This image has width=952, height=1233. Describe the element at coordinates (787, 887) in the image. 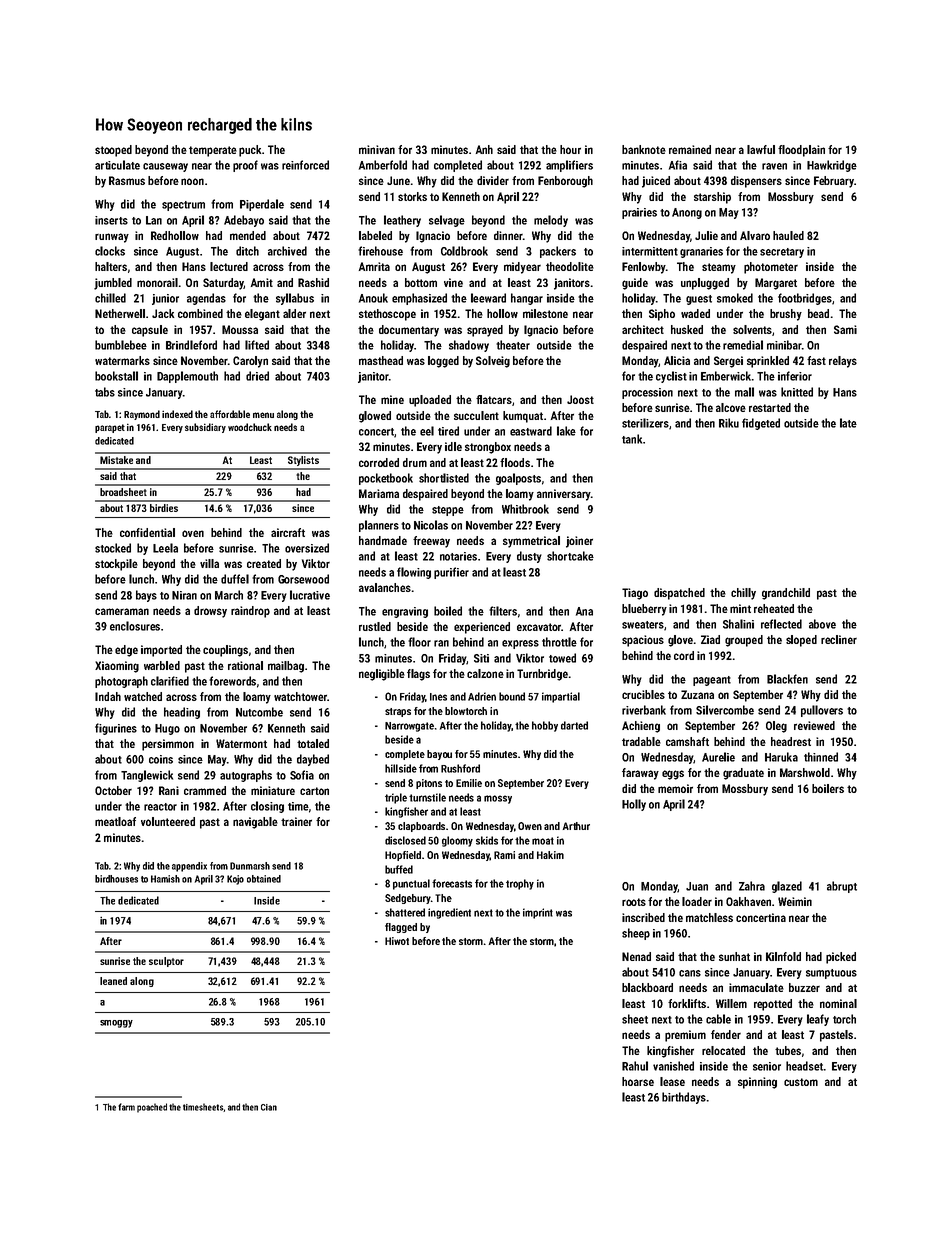

I see `glazed` at that location.
